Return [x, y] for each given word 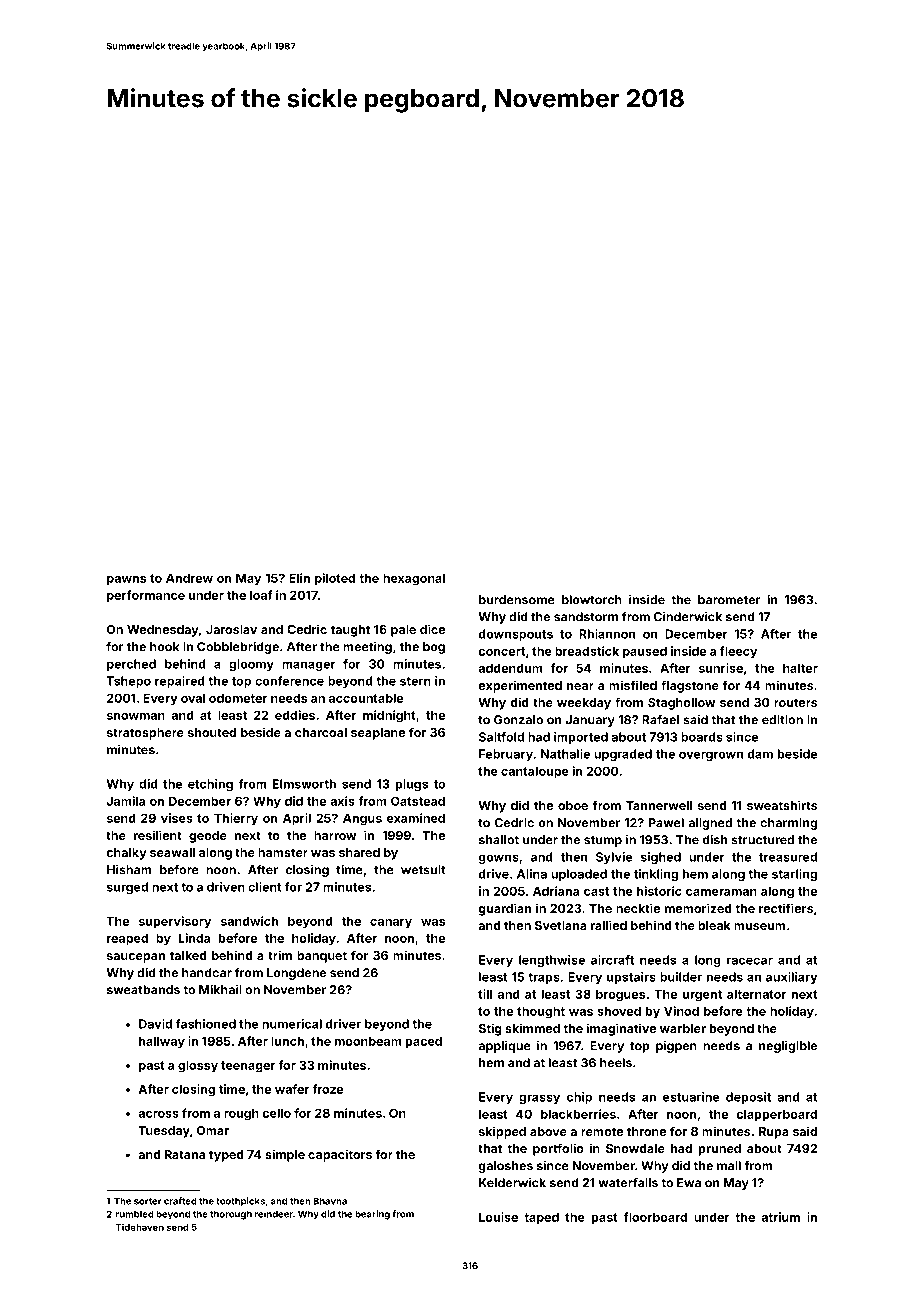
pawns [126, 581]
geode [208, 837]
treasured [788, 857]
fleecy [738, 652]
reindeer [274, 1214]
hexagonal [414, 579]
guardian [504, 909]
